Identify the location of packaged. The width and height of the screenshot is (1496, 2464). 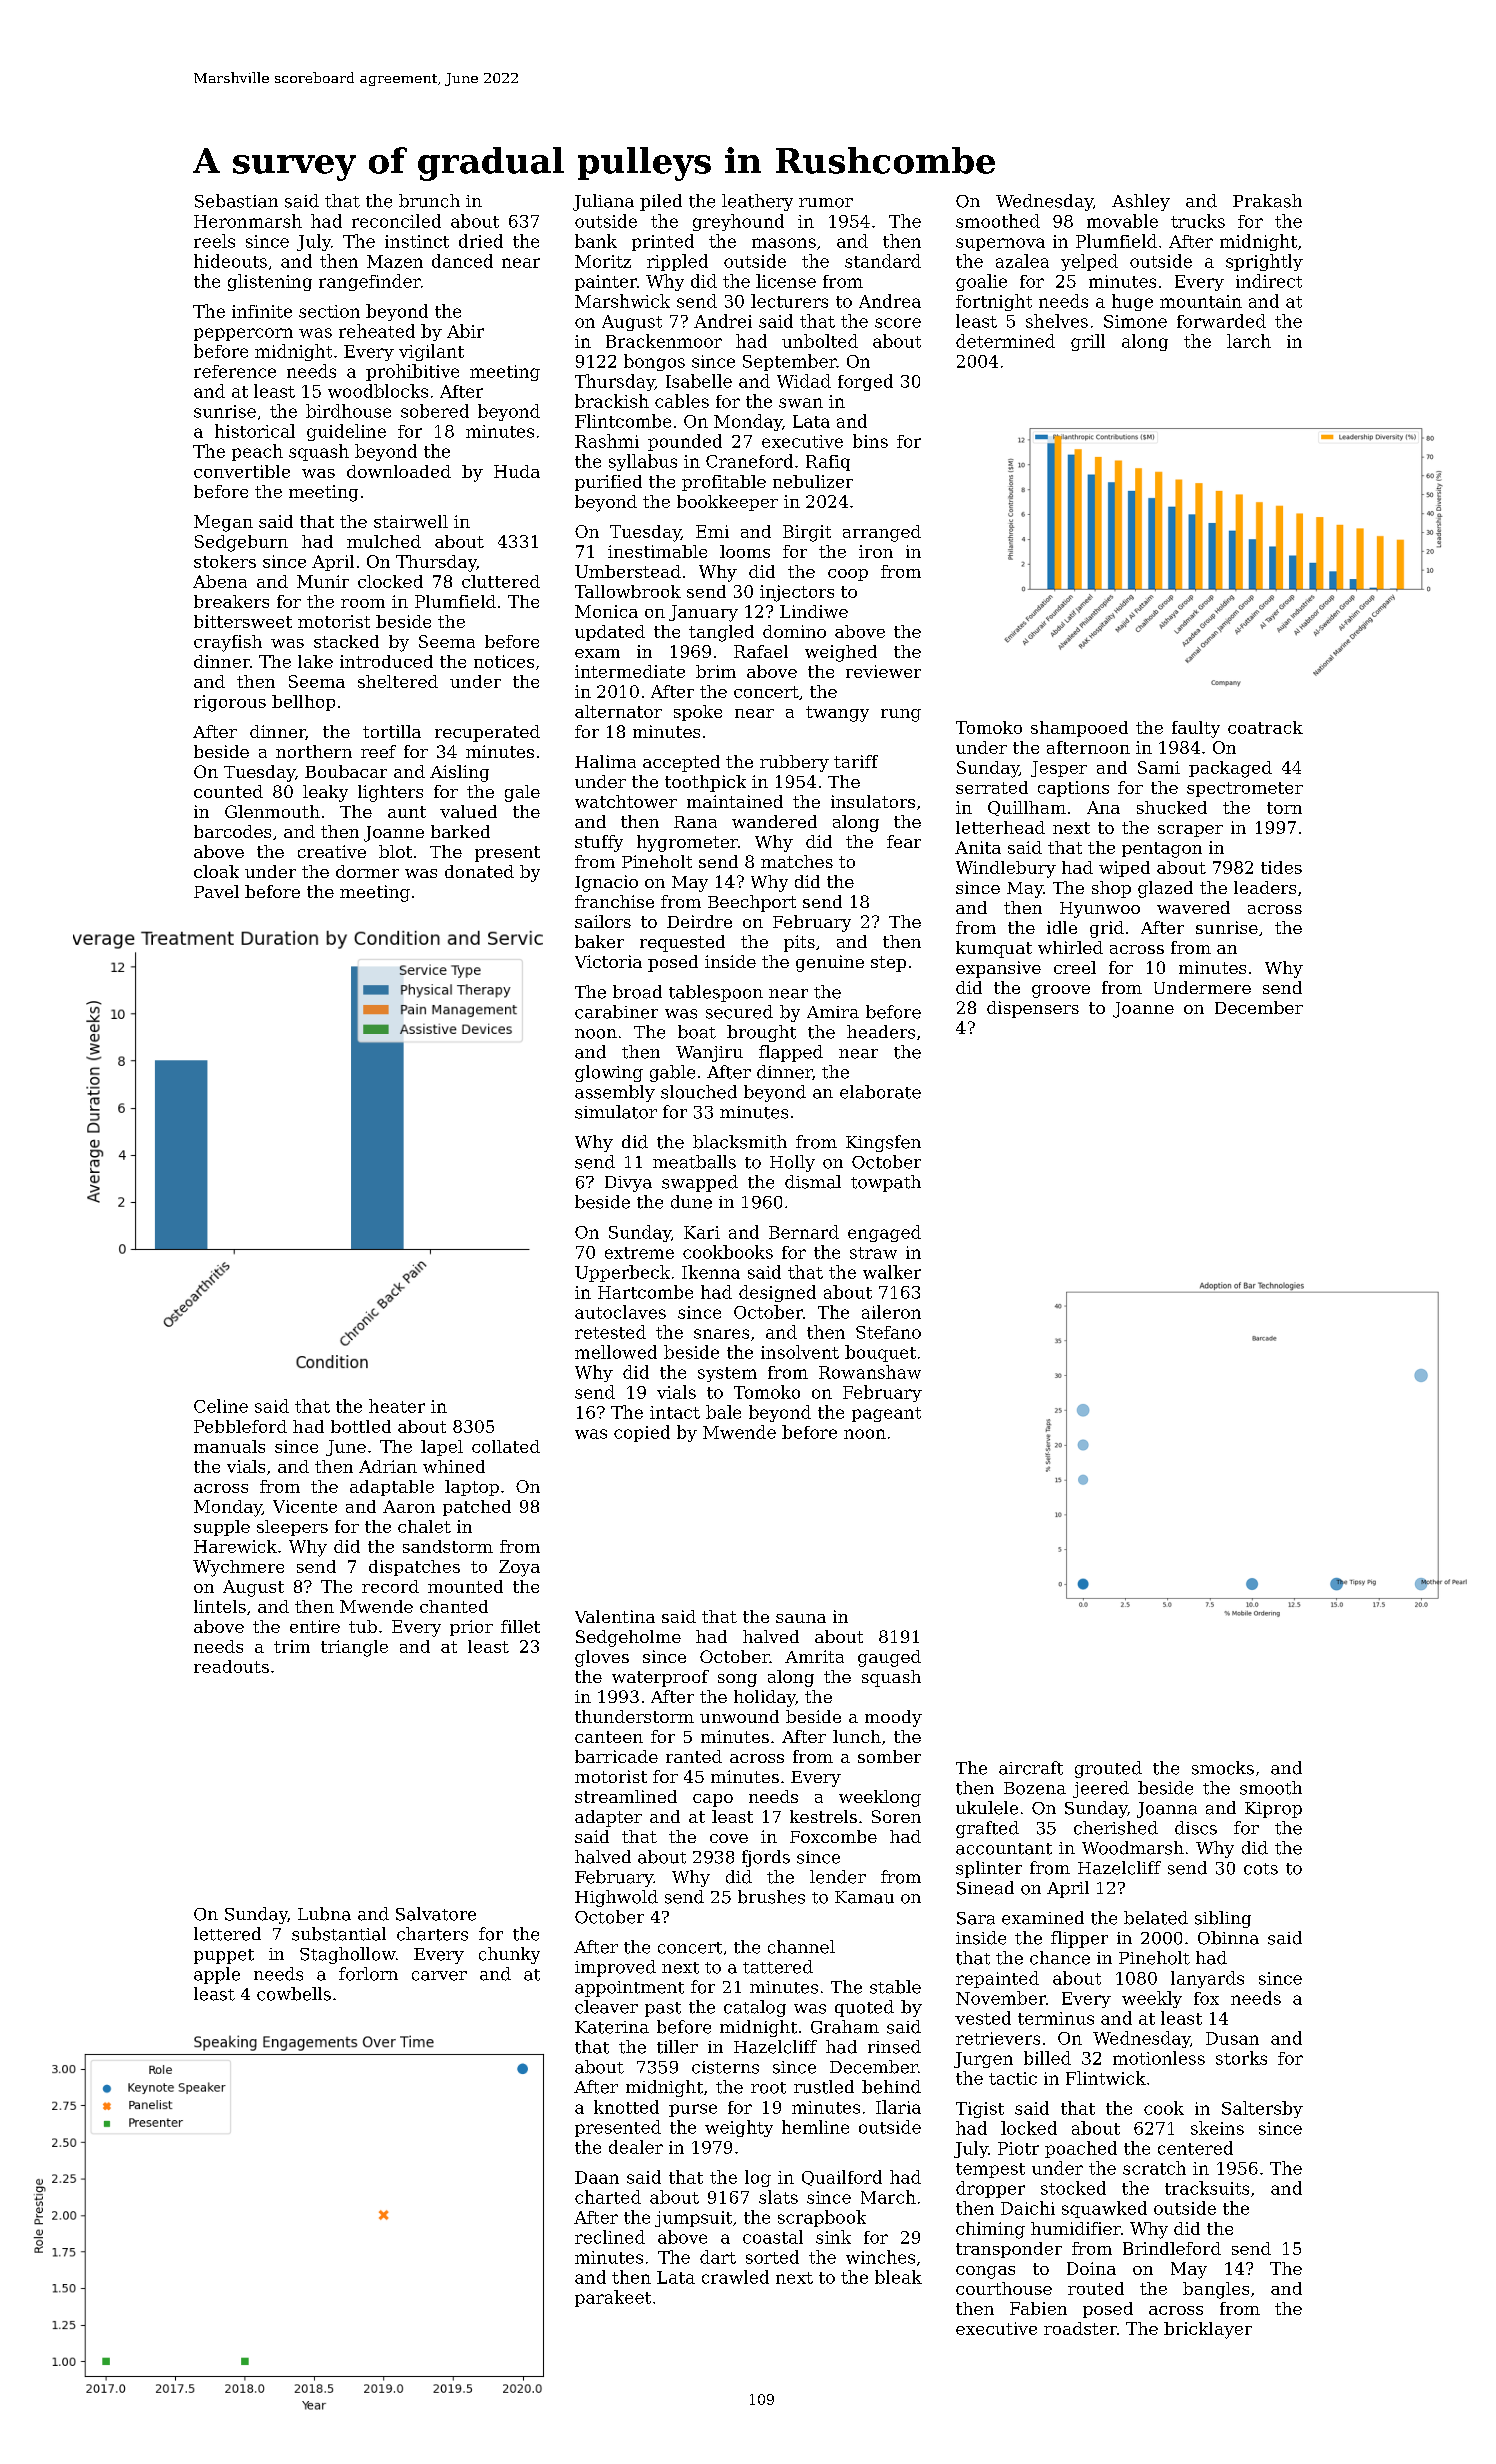
(1230, 769).
